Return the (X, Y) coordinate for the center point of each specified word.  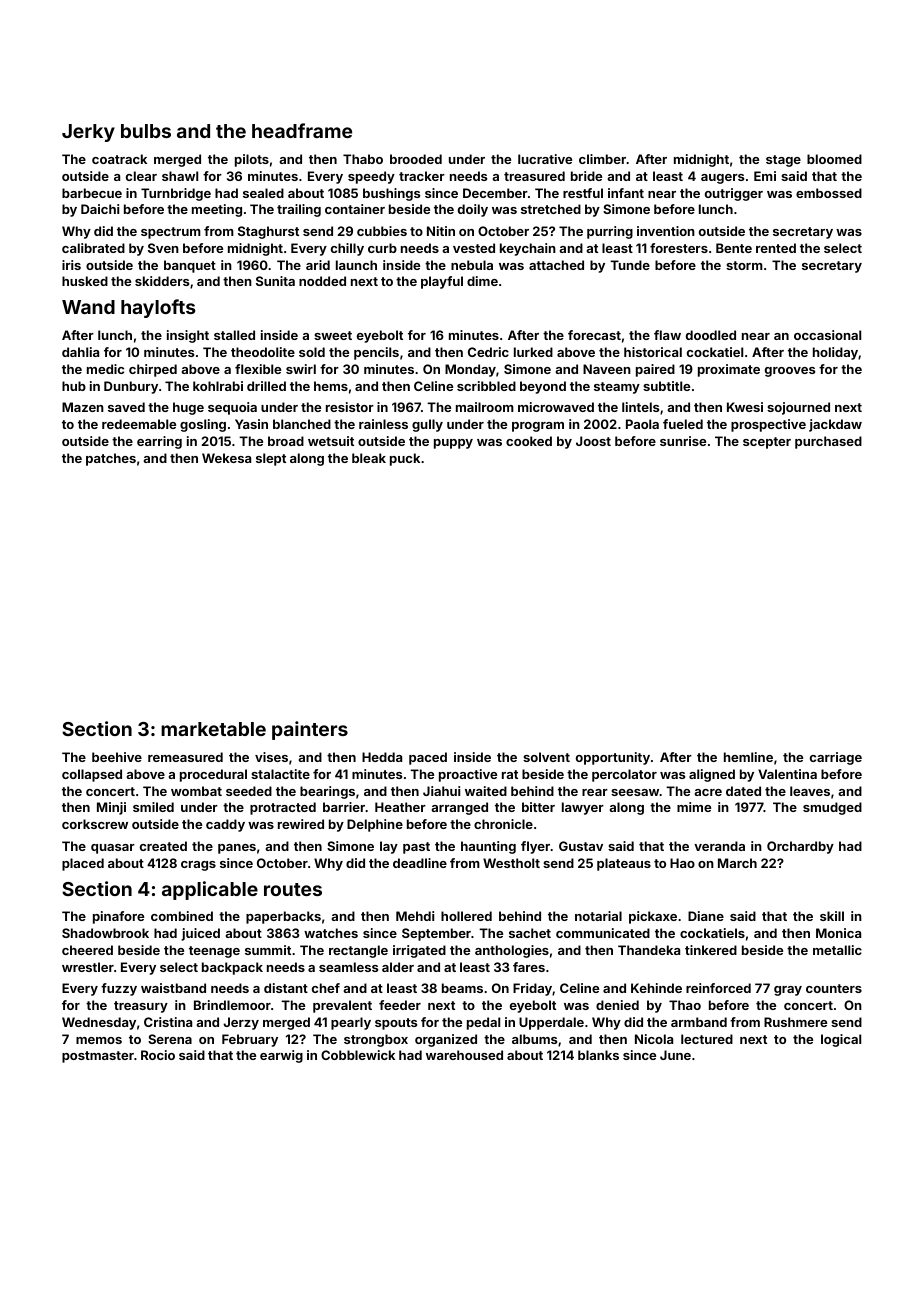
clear (141, 176)
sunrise (683, 441)
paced (428, 758)
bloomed (834, 159)
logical (841, 1040)
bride (586, 176)
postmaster (98, 1057)
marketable (213, 729)
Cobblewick (358, 1055)
